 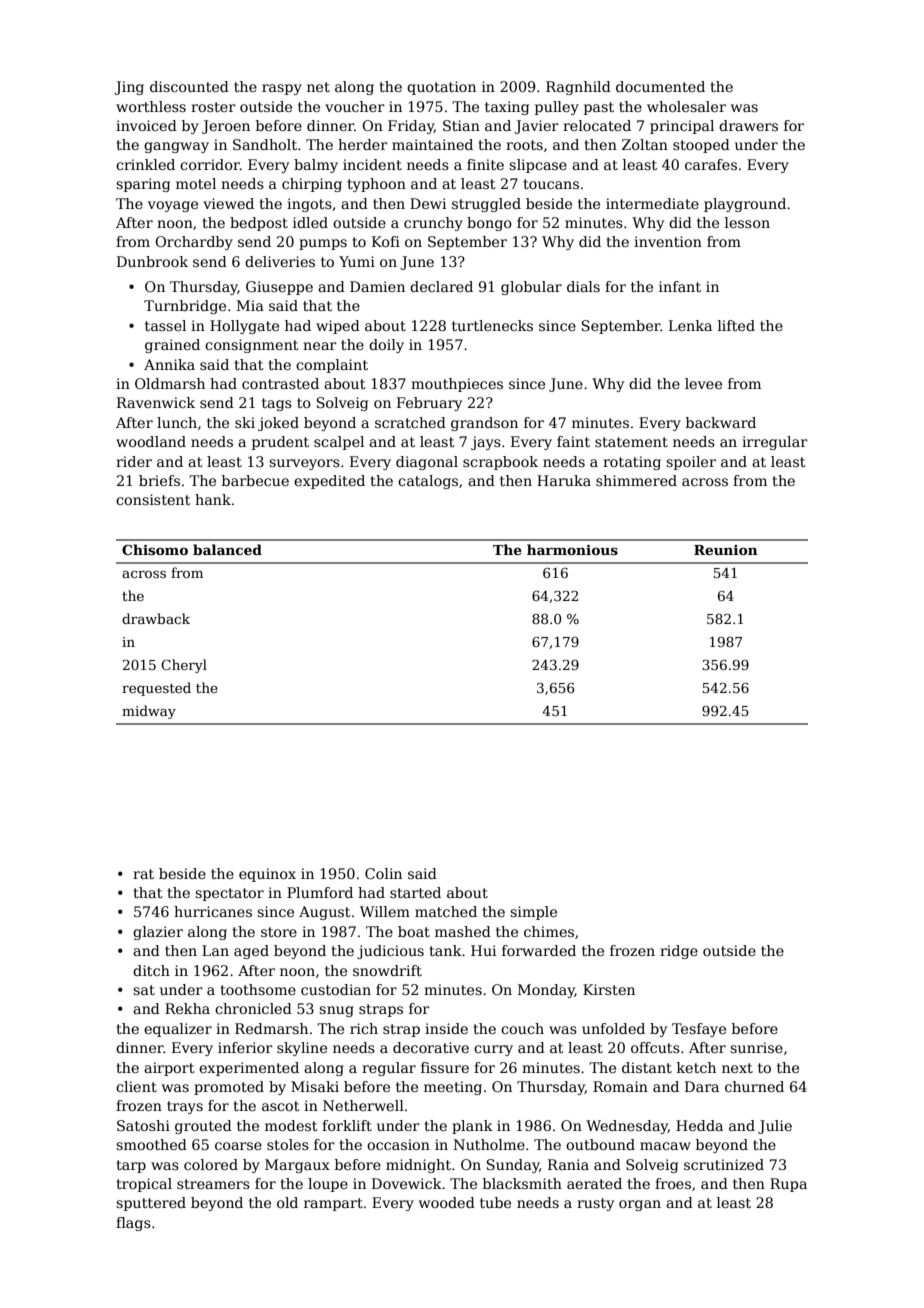 I want to click on midway, so click(x=149, y=712).
